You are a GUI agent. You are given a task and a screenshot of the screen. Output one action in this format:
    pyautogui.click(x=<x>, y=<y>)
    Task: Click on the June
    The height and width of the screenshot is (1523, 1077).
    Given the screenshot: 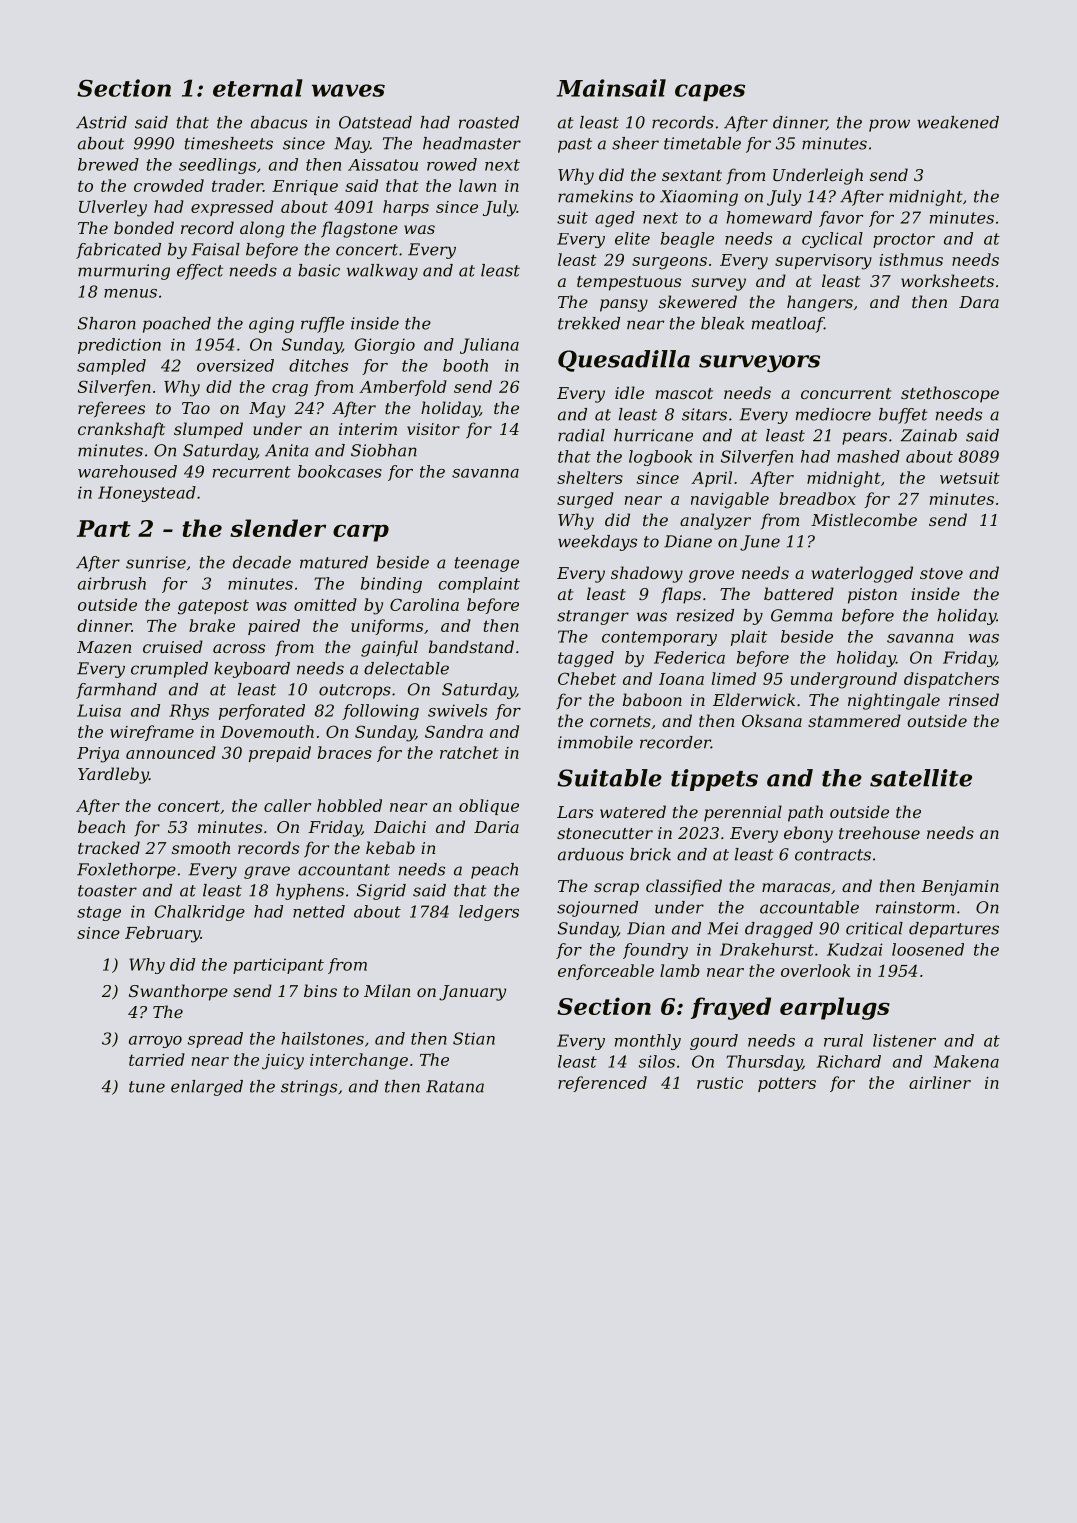 What is the action you would take?
    pyautogui.click(x=760, y=543)
